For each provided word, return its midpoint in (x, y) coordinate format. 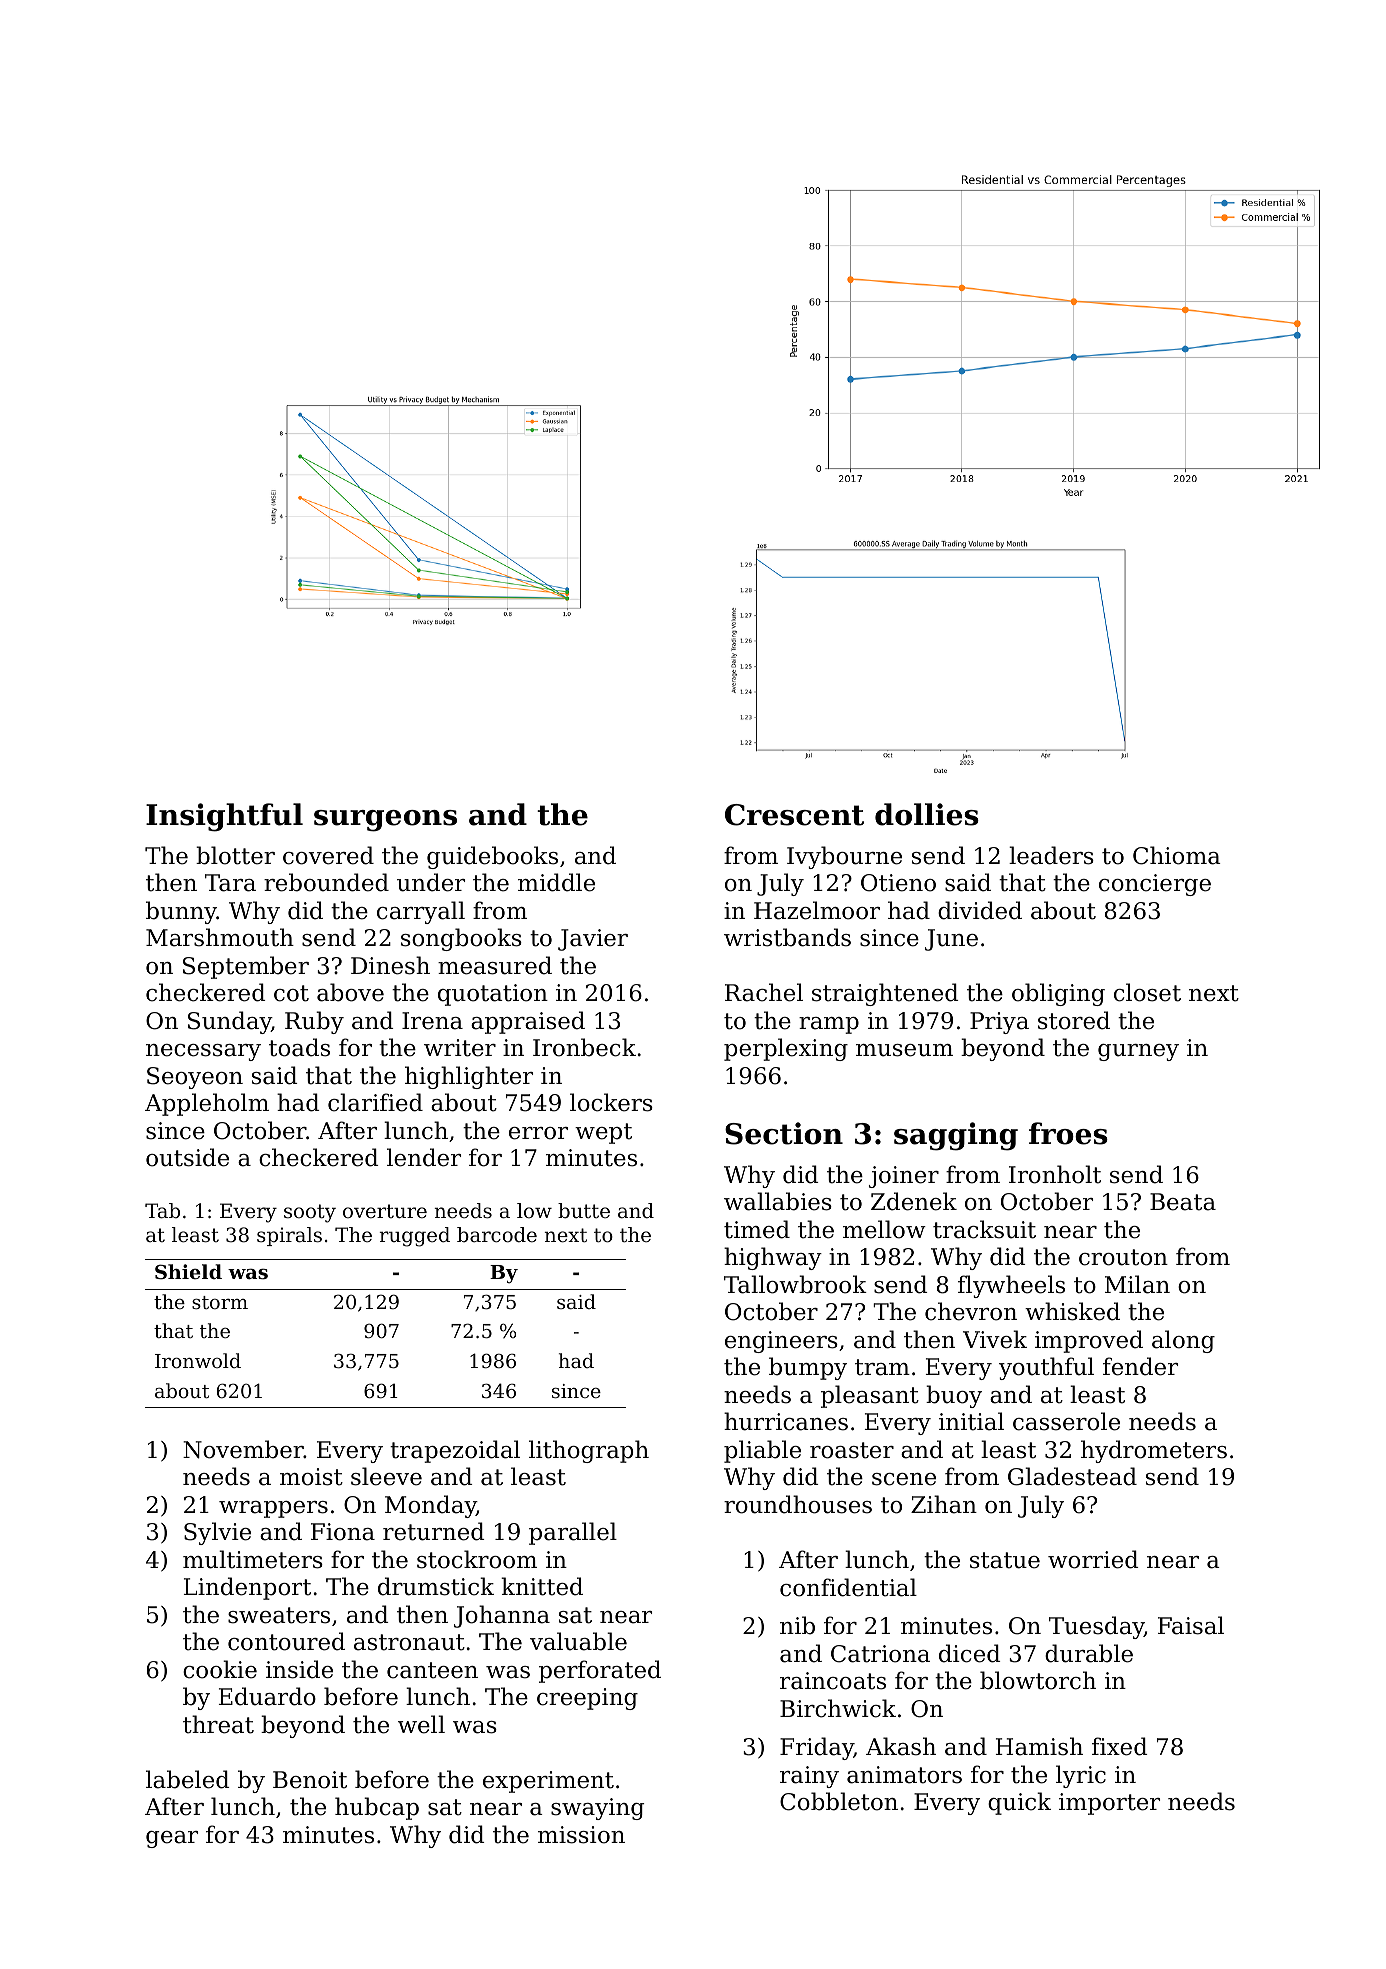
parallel (573, 1533)
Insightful (224, 817)
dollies (927, 814)
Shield (188, 1271)
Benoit (310, 1780)
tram (882, 1367)
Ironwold (198, 1360)
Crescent (794, 815)
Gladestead (1072, 1476)
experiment (548, 1782)
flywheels (1011, 1286)
